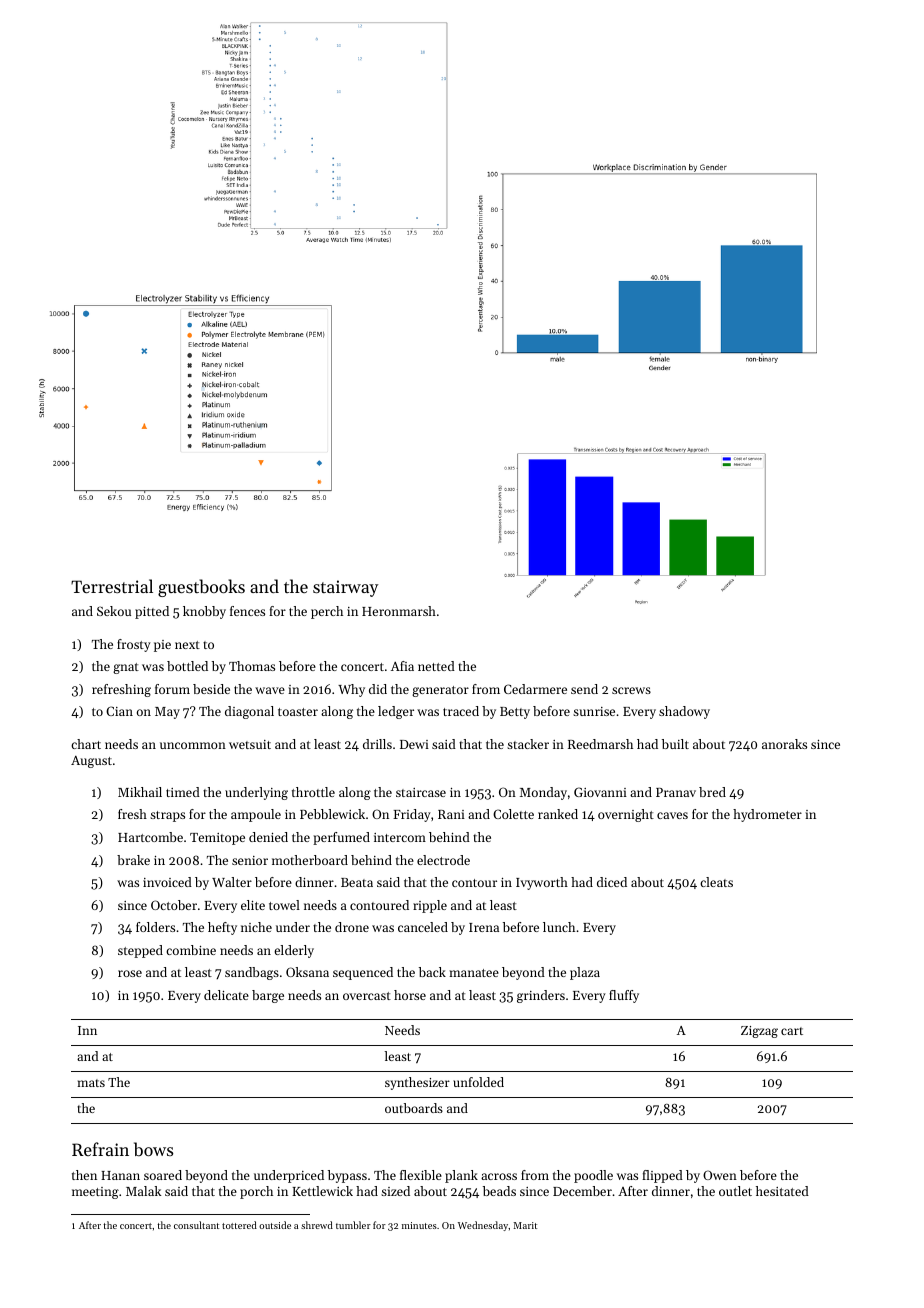 This image has width=924, height=1308. Describe the element at coordinates (631, 690) in the image. I see `screws` at that location.
